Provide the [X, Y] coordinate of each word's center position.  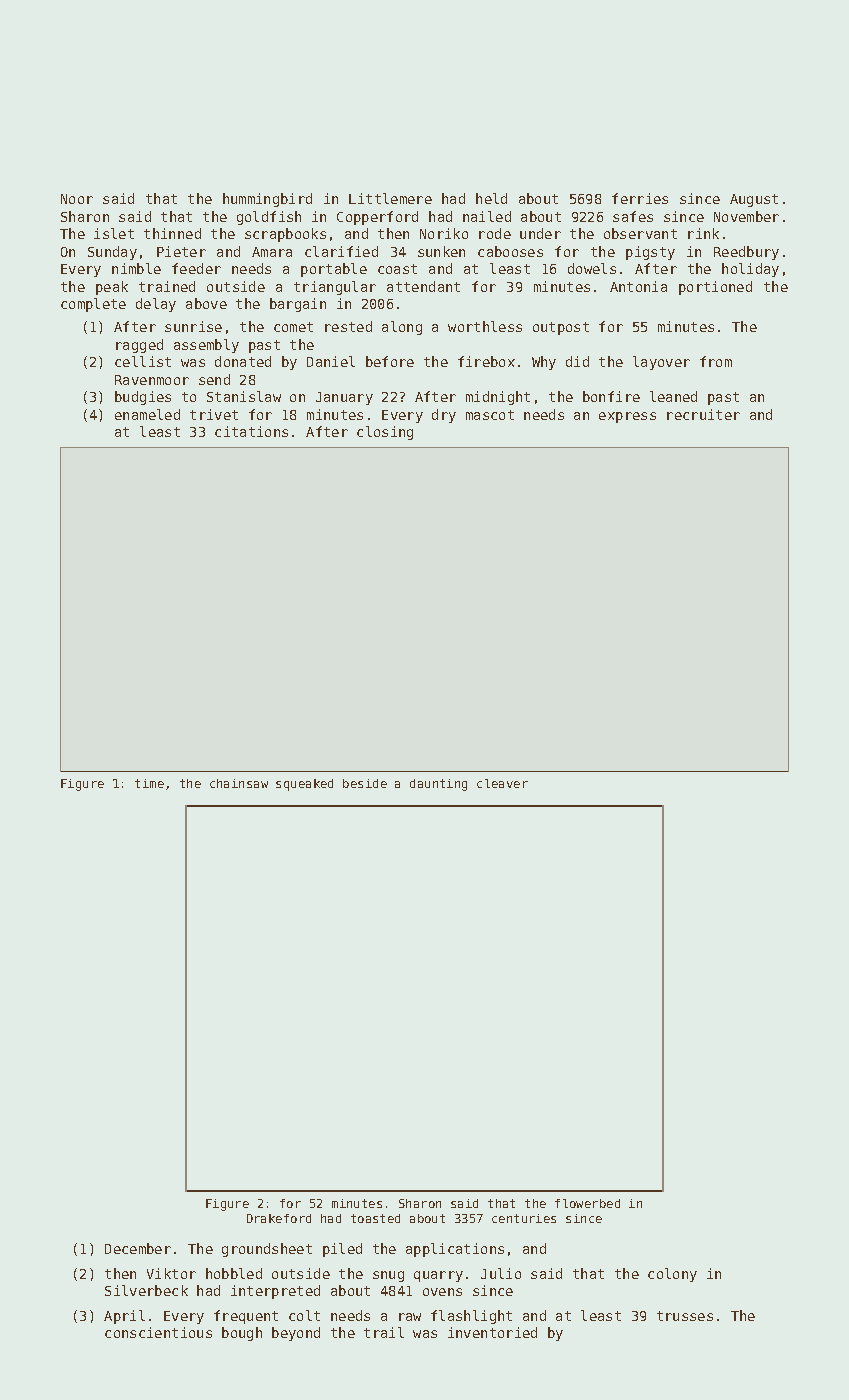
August [754, 200]
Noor [77, 199]
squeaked [304, 785]
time [149, 783]
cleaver [502, 783]
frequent [246, 1317]
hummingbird [267, 200]
